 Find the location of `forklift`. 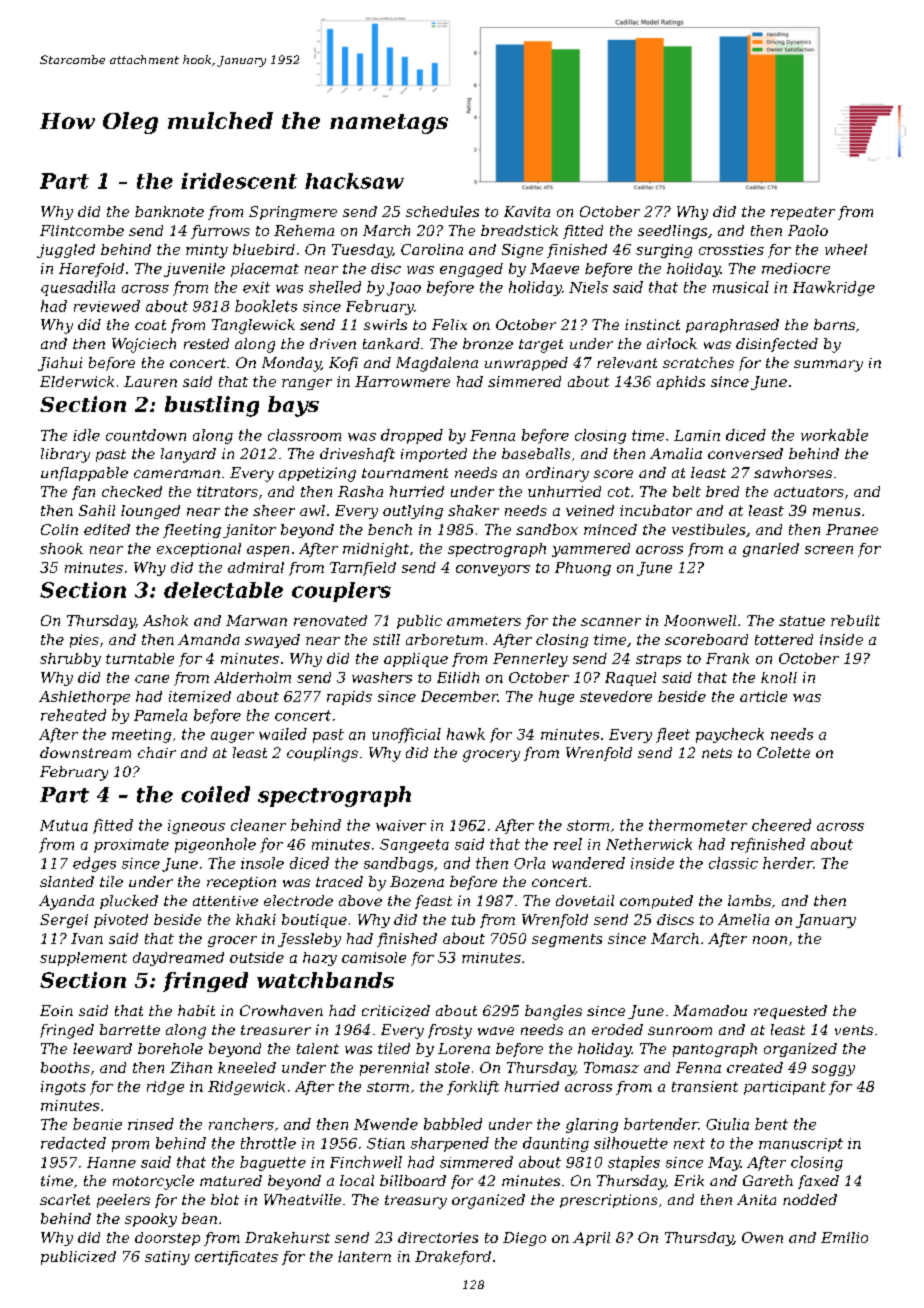

forklift is located at coordinates (473, 1088).
